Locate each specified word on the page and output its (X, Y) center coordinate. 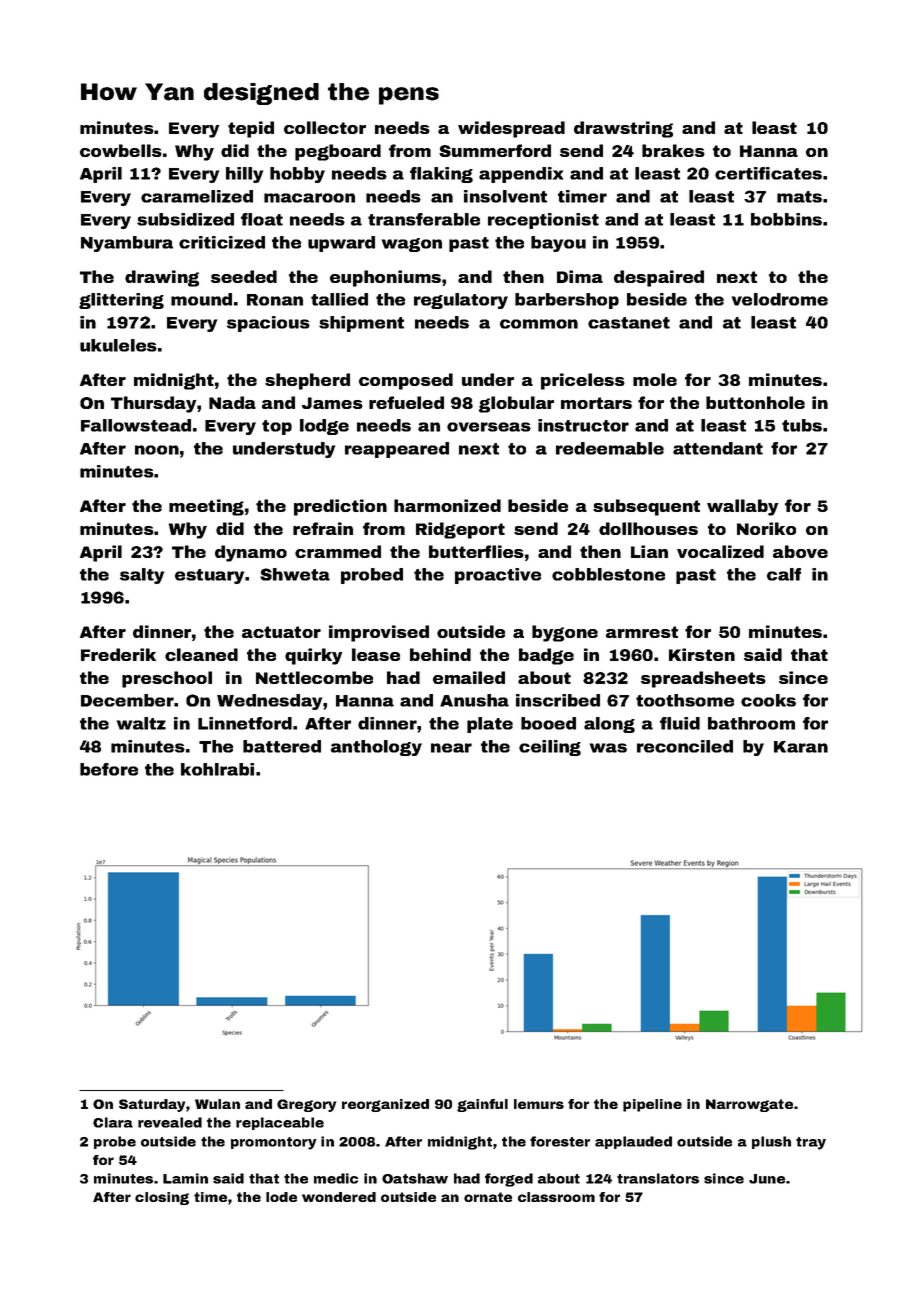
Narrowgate (749, 1105)
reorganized (385, 1105)
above (800, 551)
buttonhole (755, 402)
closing (162, 1198)
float (262, 219)
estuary (209, 576)
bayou (558, 244)
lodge (324, 427)
